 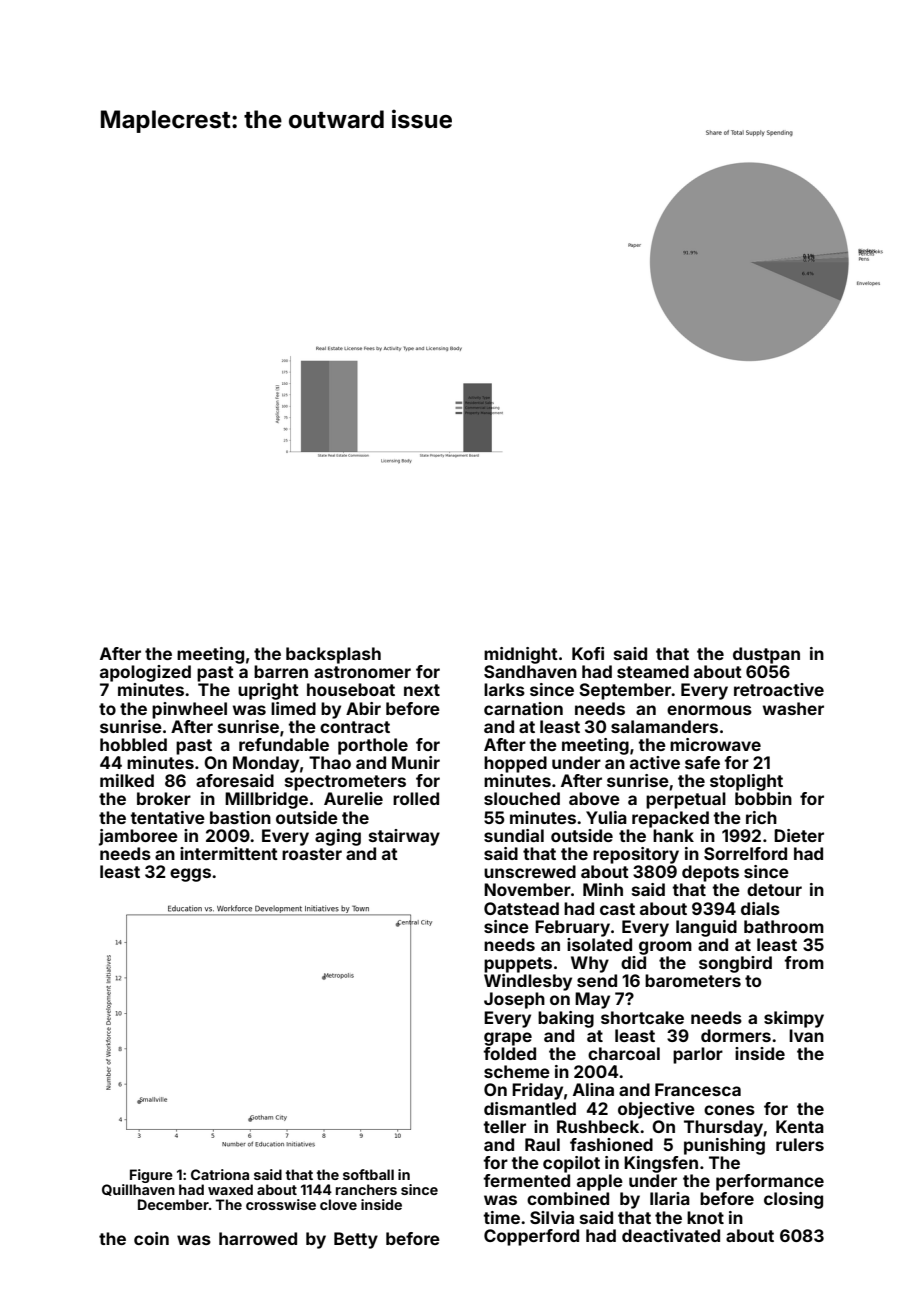 I want to click on dormers, so click(x=736, y=1035).
